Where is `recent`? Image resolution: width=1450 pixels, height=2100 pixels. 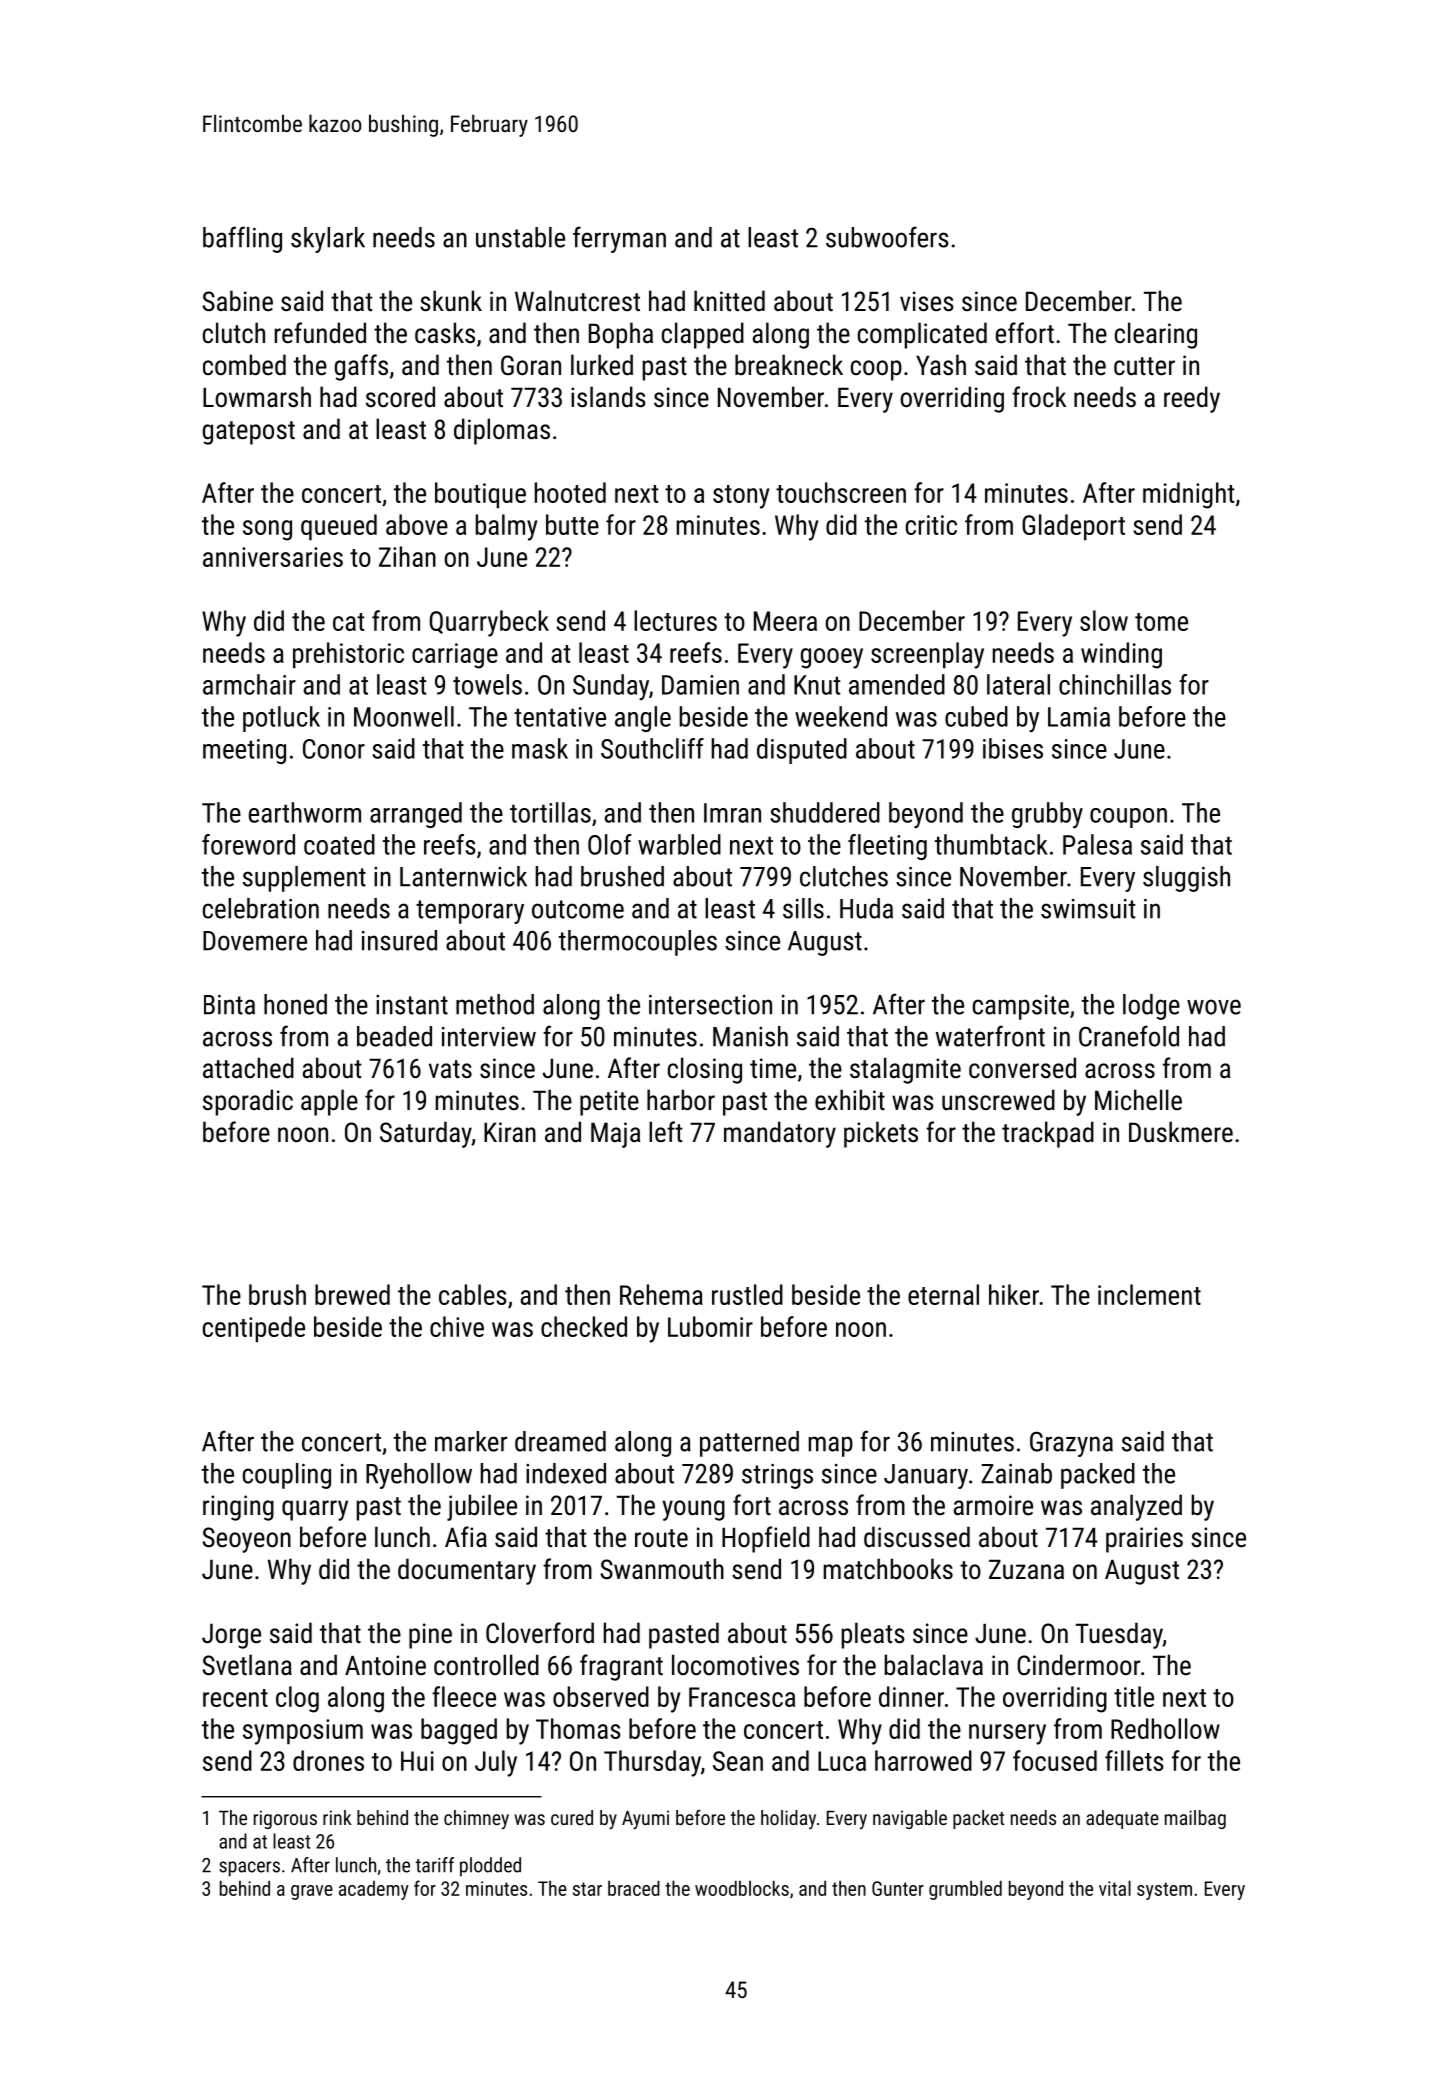 recent is located at coordinates (235, 1698).
